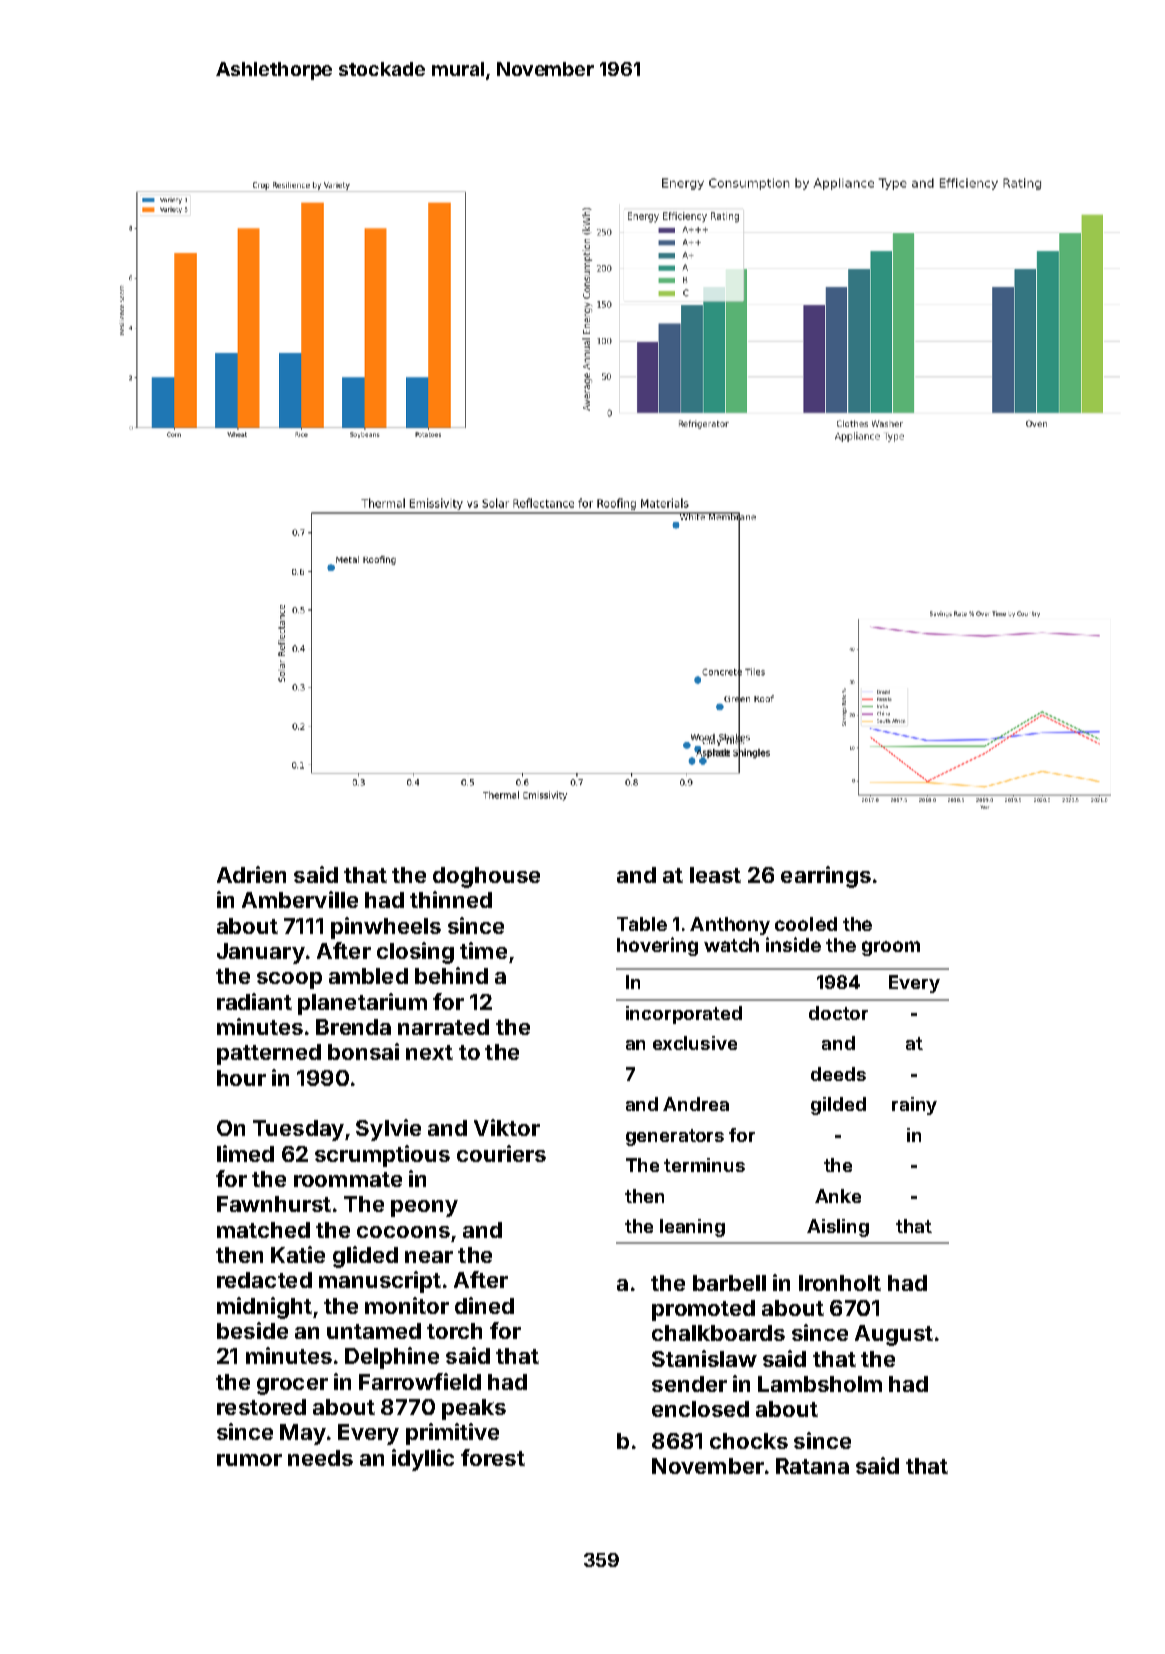 This screenshot has width=1165, height=1654. What do you see at coordinates (891, 948) in the screenshot?
I see `groom` at bounding box center [891, 948].
